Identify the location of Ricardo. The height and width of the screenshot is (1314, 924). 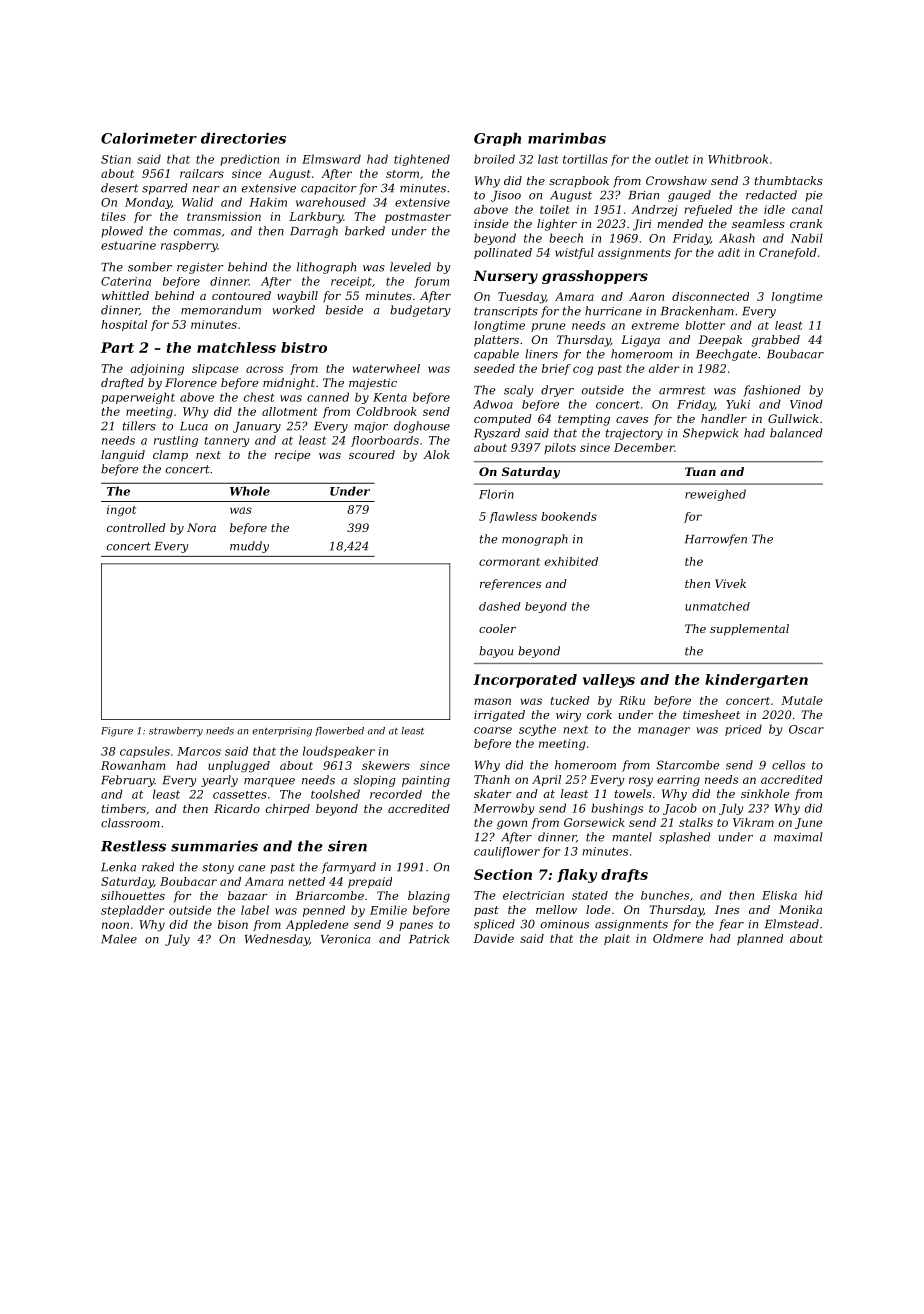
(237, 808).
